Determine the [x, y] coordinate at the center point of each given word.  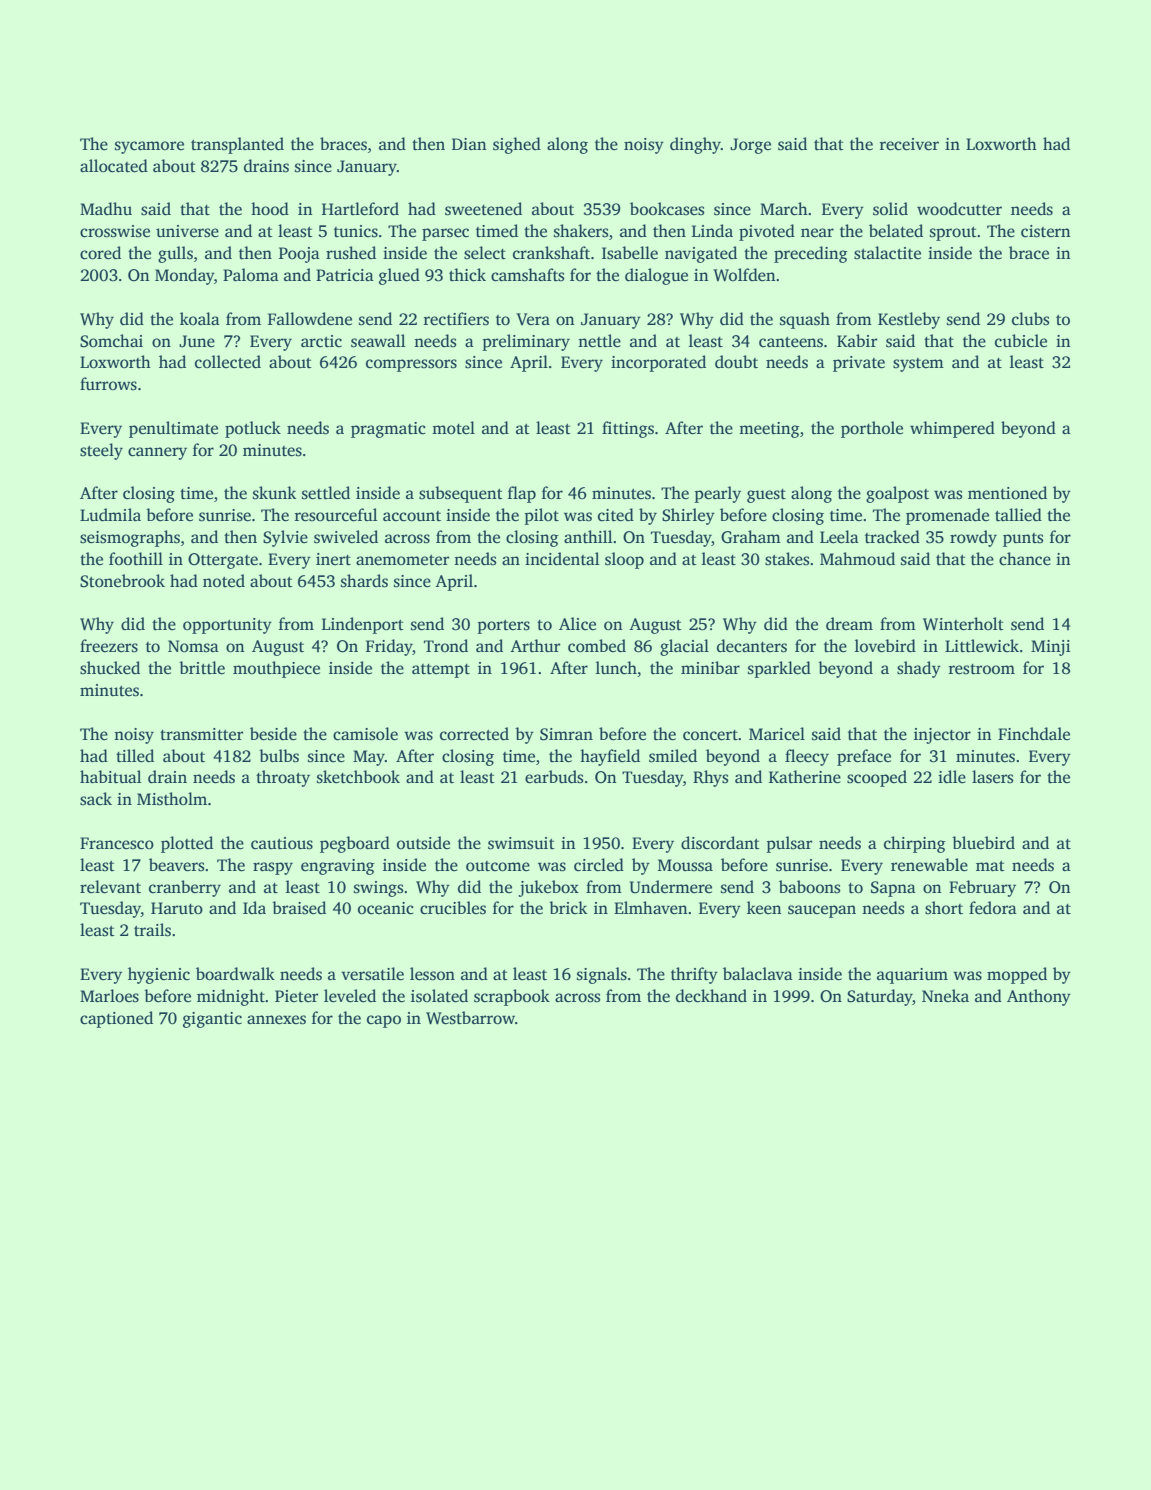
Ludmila [110, 515]
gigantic [212, 1020]
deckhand [711, 996]
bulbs [279, 756]
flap [522, 494]
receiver [909, 144]
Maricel [777, 734]
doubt [736, 362]
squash [805, 320]
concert [710, 735]
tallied [1018, 515]
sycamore [149, 147]
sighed [517, 145]
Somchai [111, 341]
